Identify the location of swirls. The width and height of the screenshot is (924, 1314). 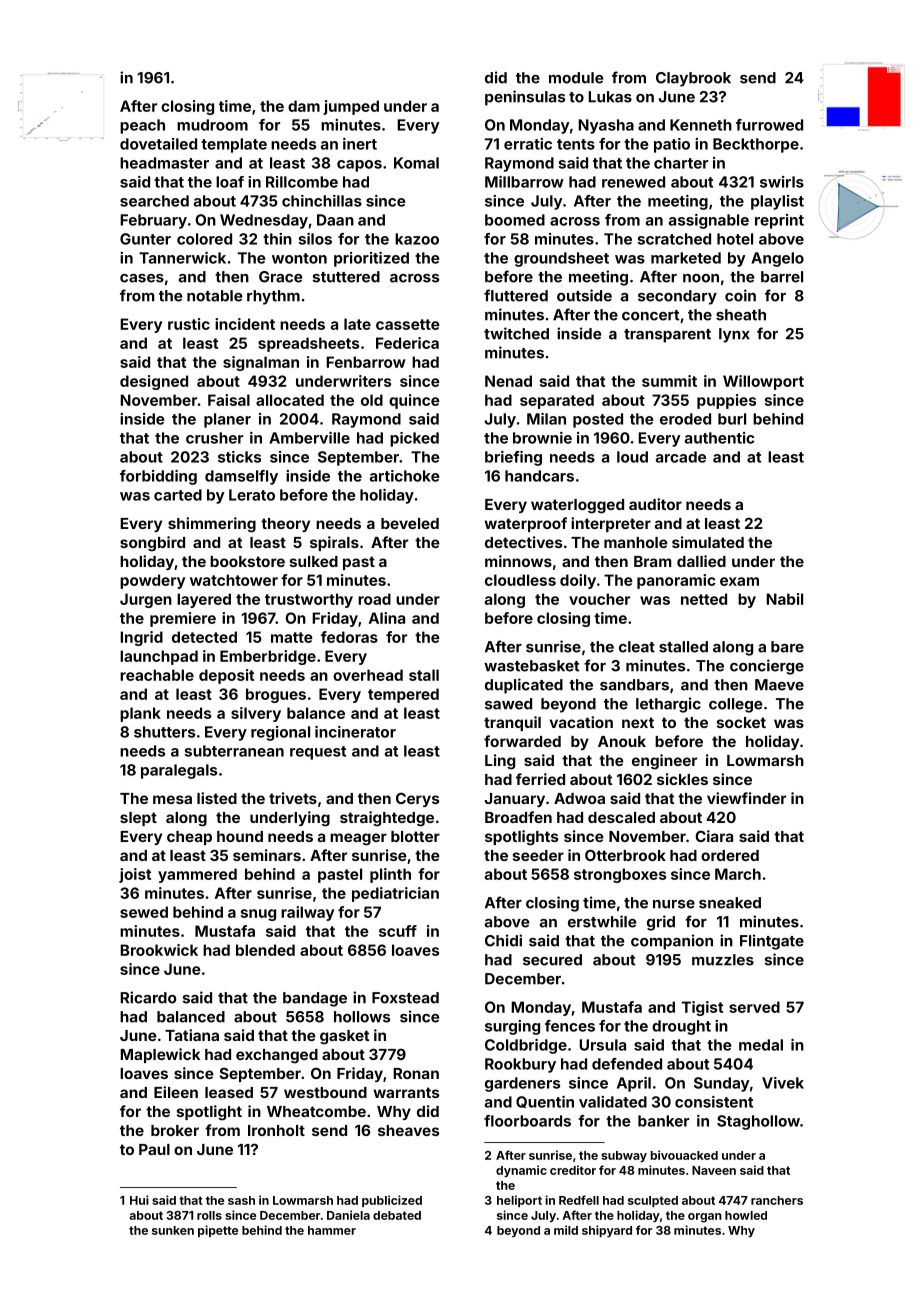
(782, 182).
